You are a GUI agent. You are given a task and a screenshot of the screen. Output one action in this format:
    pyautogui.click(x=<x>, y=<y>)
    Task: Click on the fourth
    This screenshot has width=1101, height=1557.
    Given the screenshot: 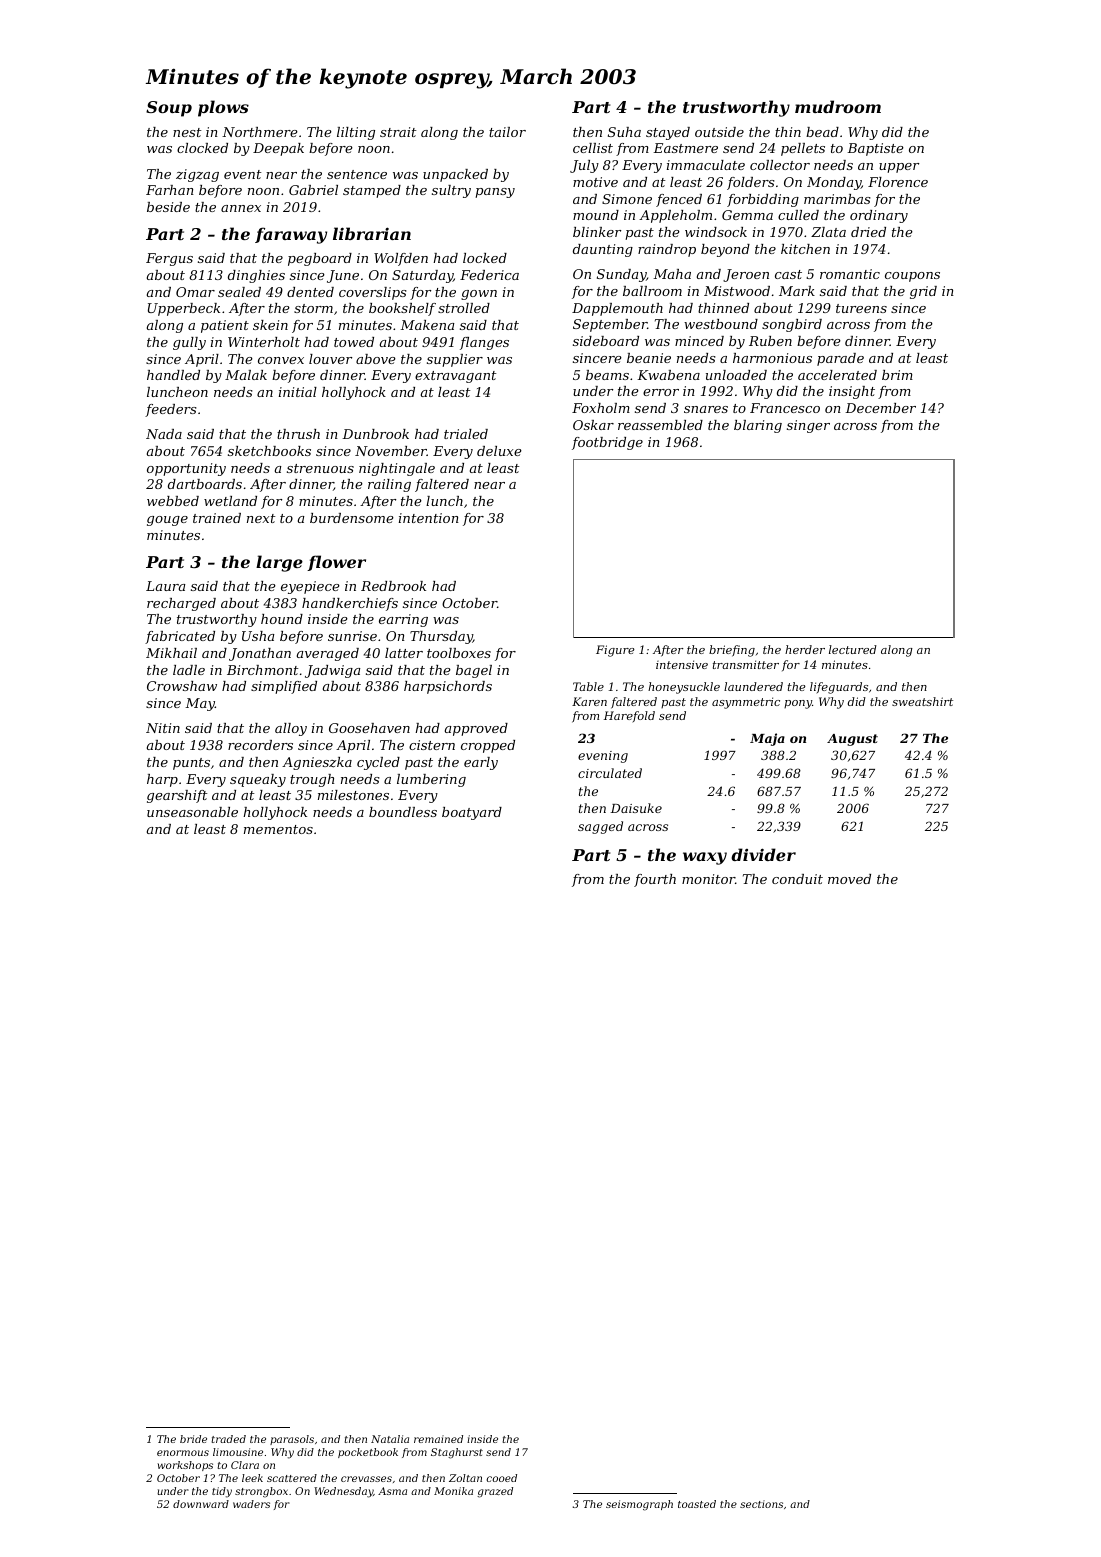 What is the action you would take?
    pyautogui.click(x=655, y=880)
